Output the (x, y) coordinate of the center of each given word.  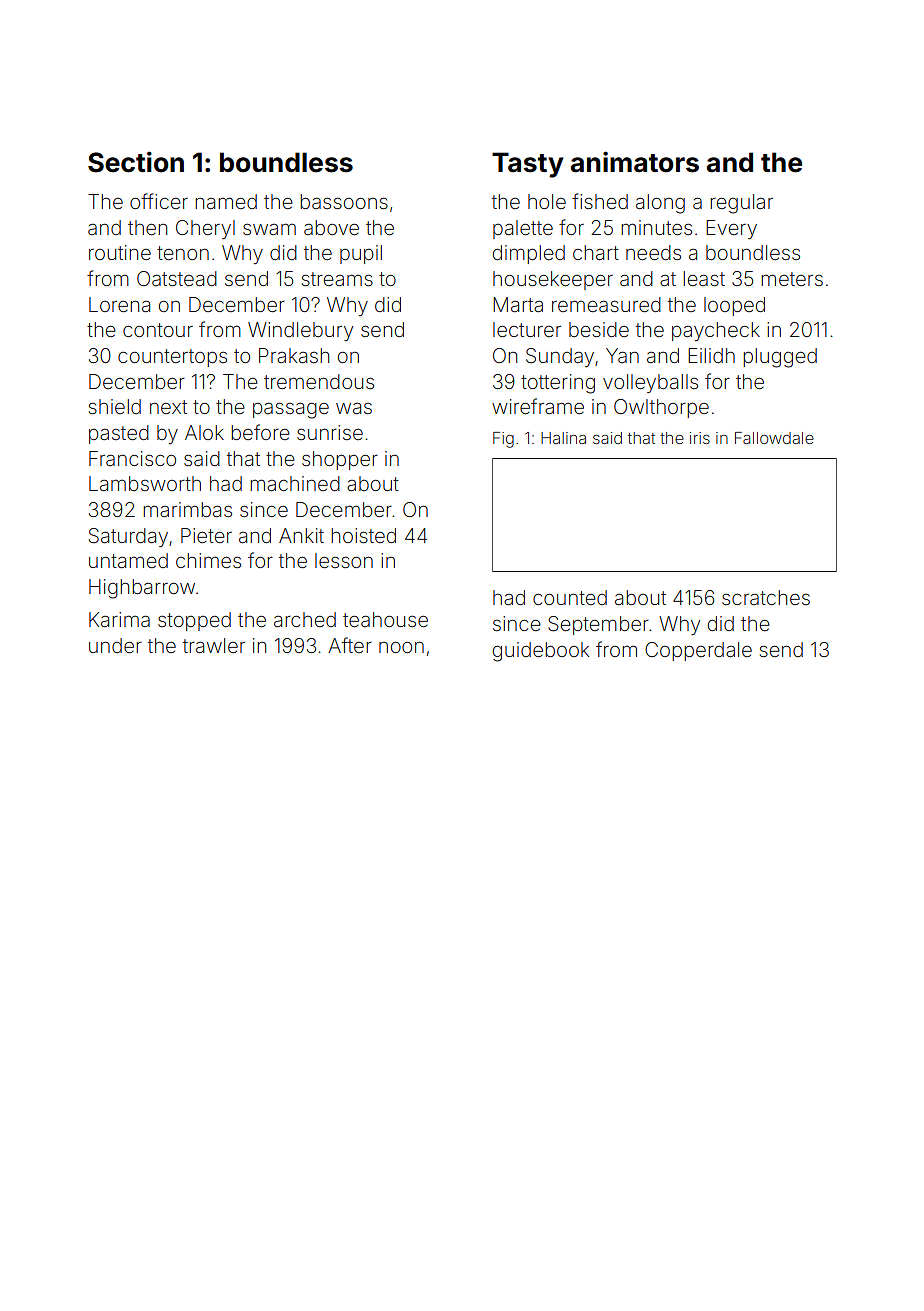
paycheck (716, 331)
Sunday (560, 357)
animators (635, 162)
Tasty (528, 165)
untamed (128, 560)
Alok (204, 432)
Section (136, 162)
